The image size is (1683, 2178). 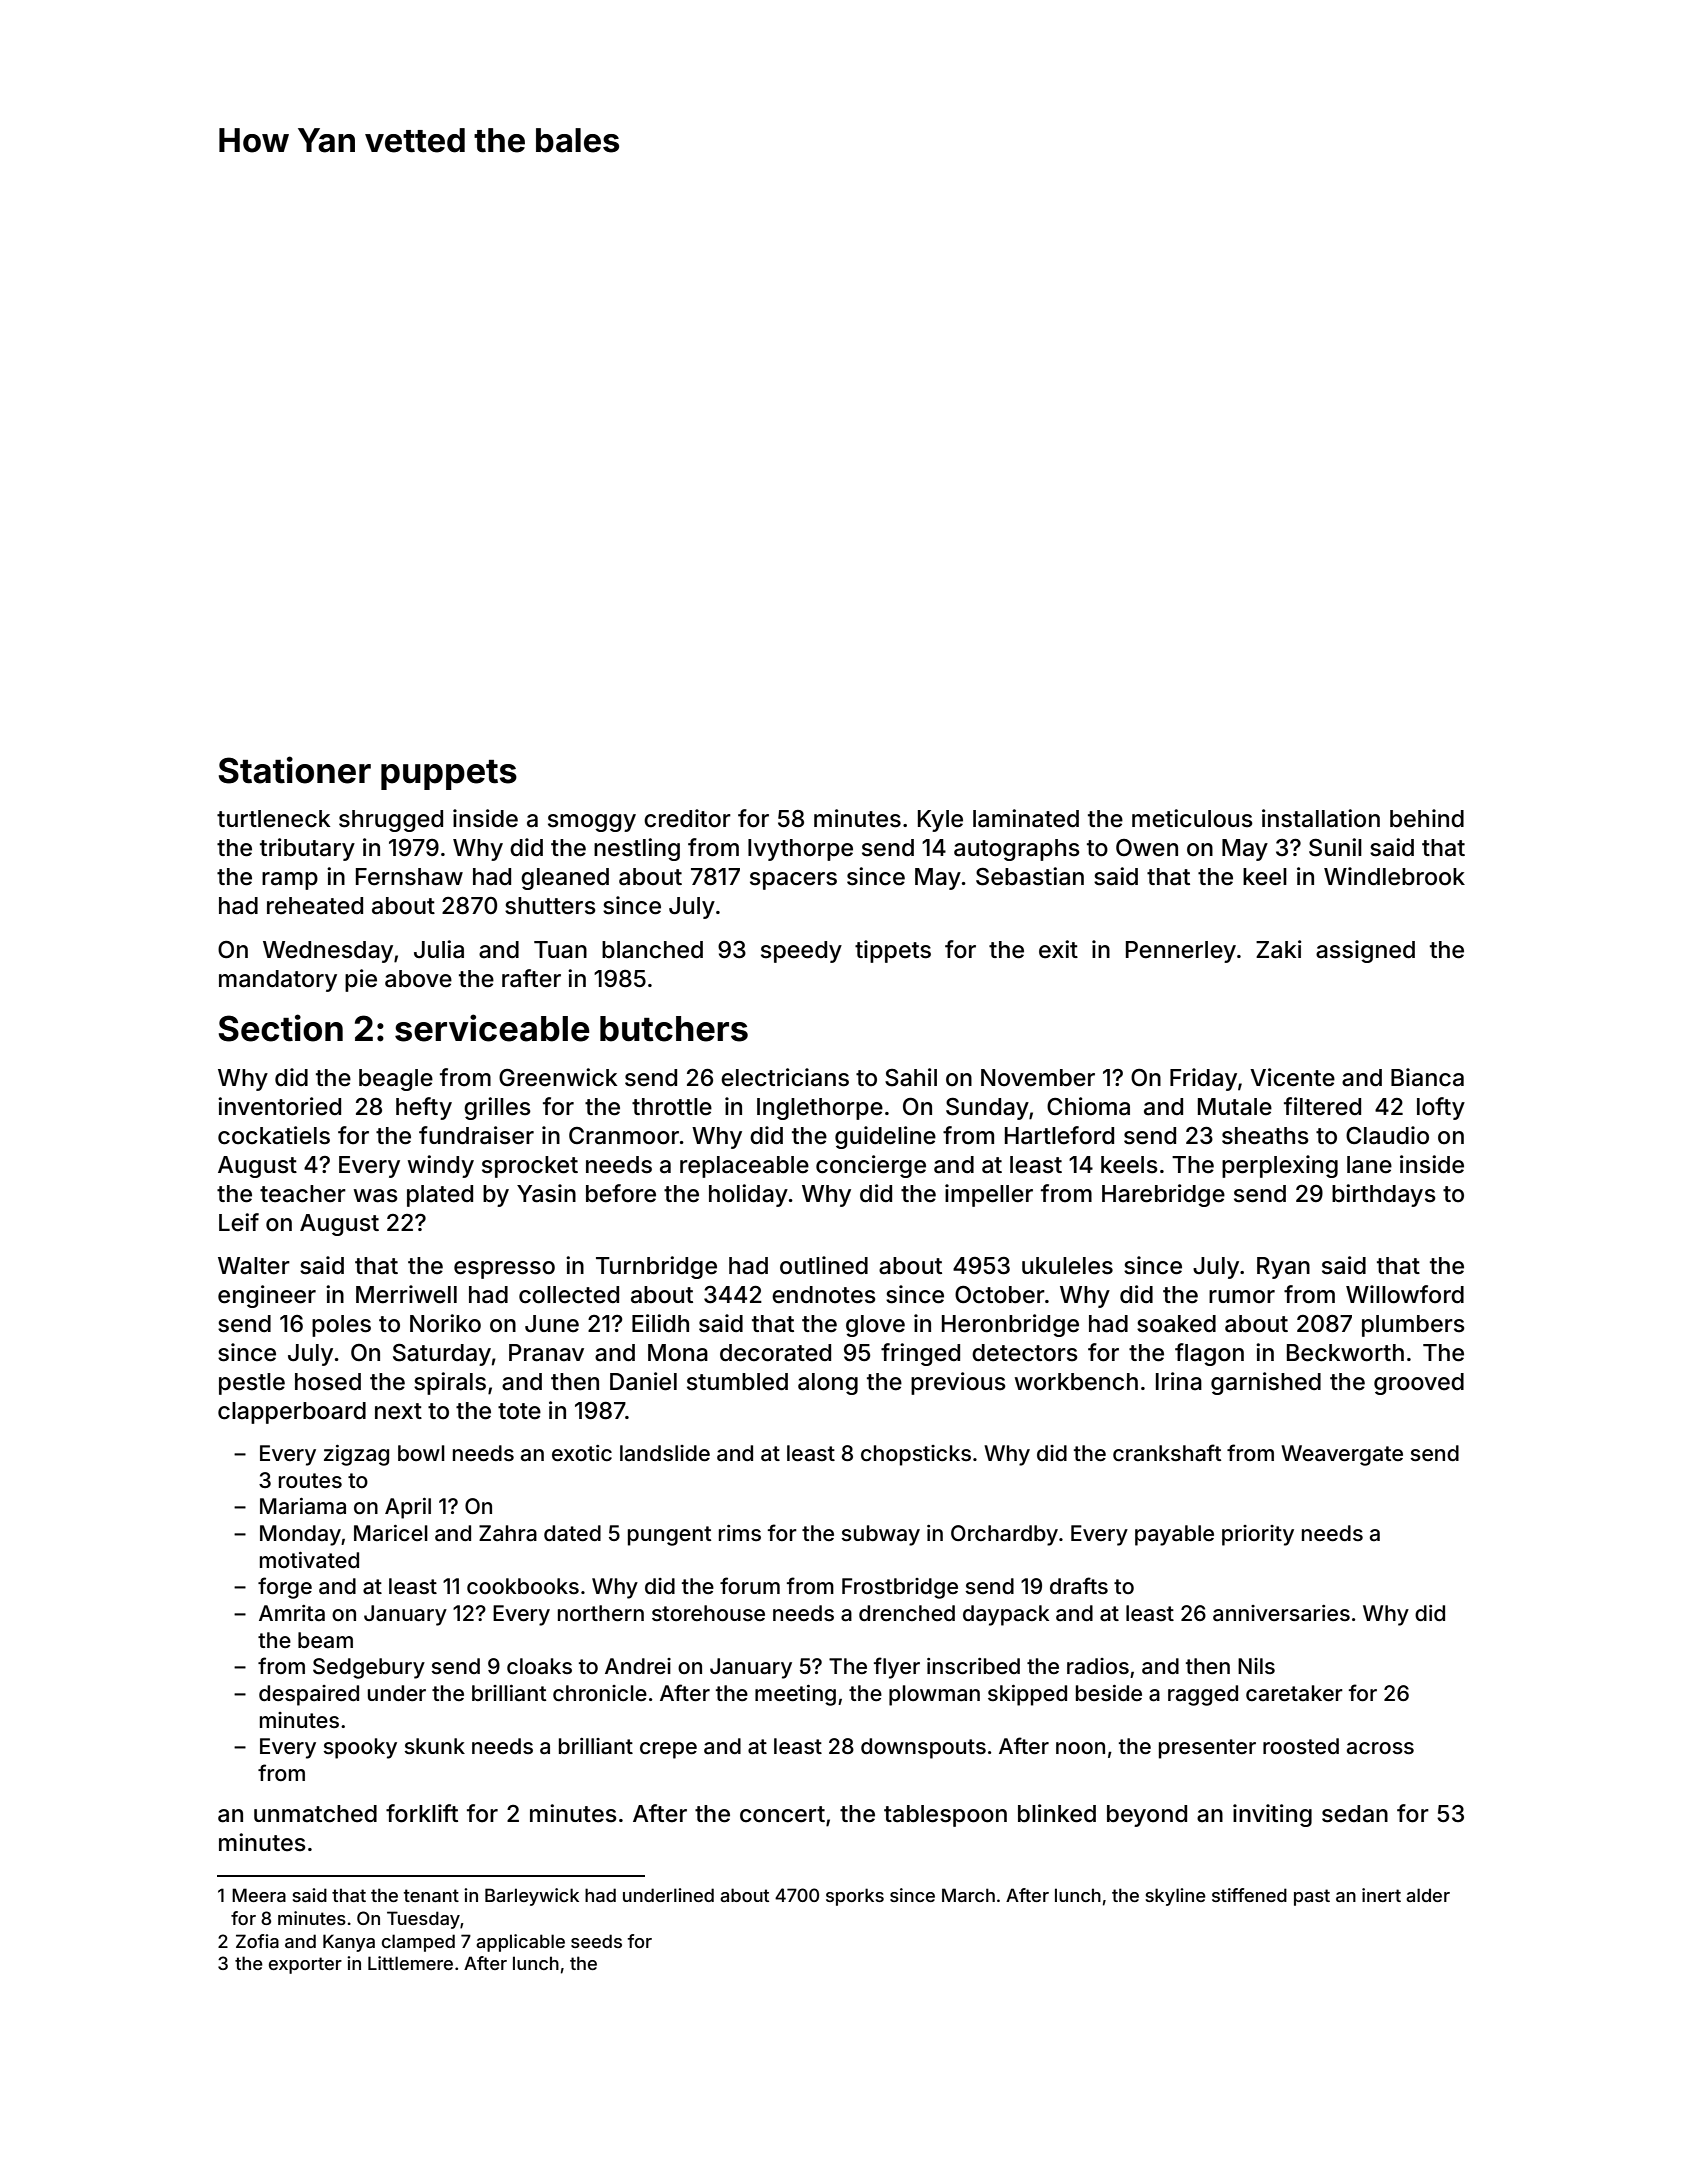 What do you see at coordinates (569, 1295) in the page?
I see `collected` at bounding box center [569, 1295].
